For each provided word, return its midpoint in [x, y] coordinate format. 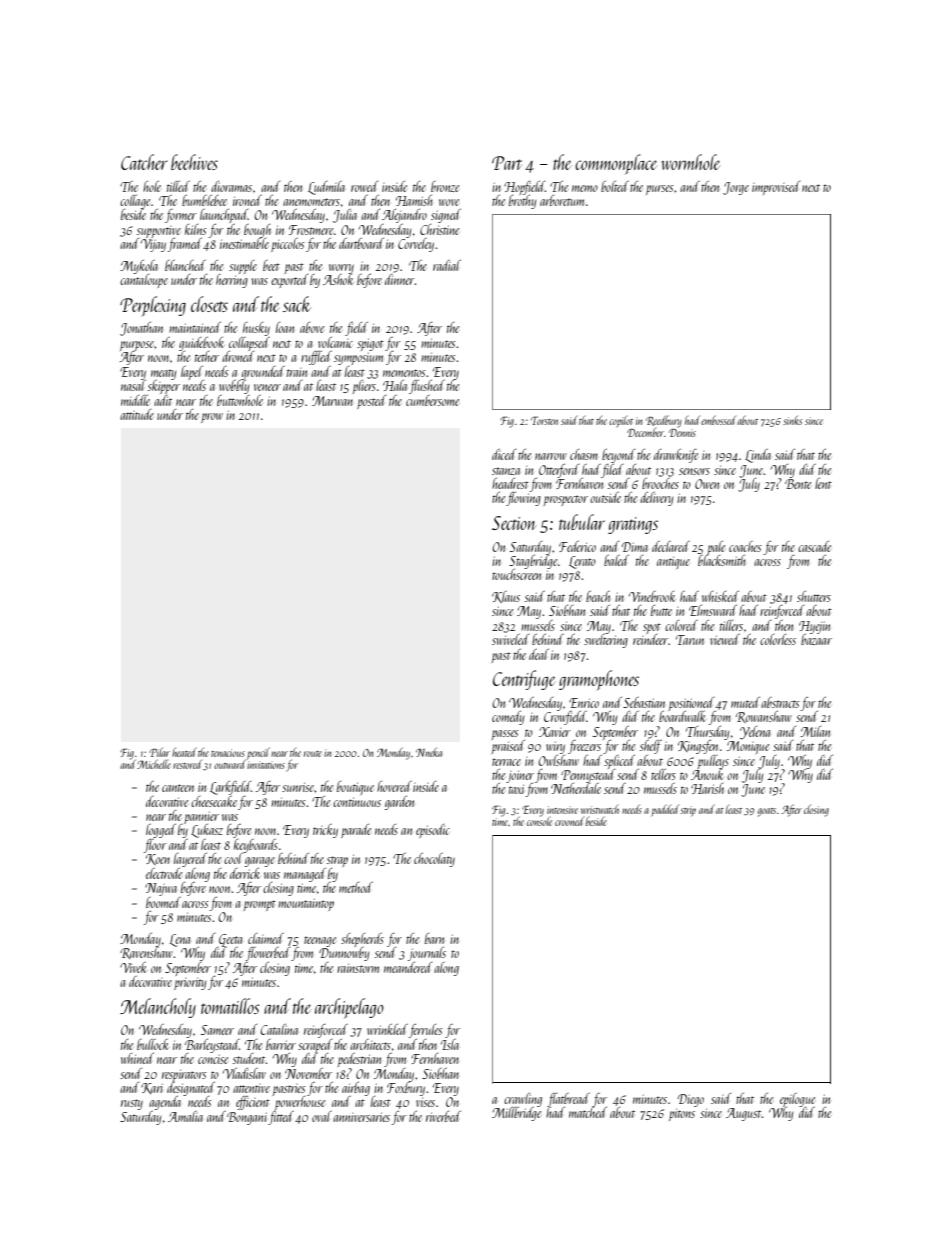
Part [507, 163]
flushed [427, 387]
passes [505, 735]
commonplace [616, 164]
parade [356, 831]
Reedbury [664, 421]
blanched [185, 265]
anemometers [311, 202]
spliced [619, 762]
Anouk [707, 774]
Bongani [247, 1118]
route [313, 754]
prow [212, 418]
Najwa [161, 889]
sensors [694, 471]
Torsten [544, 420]
